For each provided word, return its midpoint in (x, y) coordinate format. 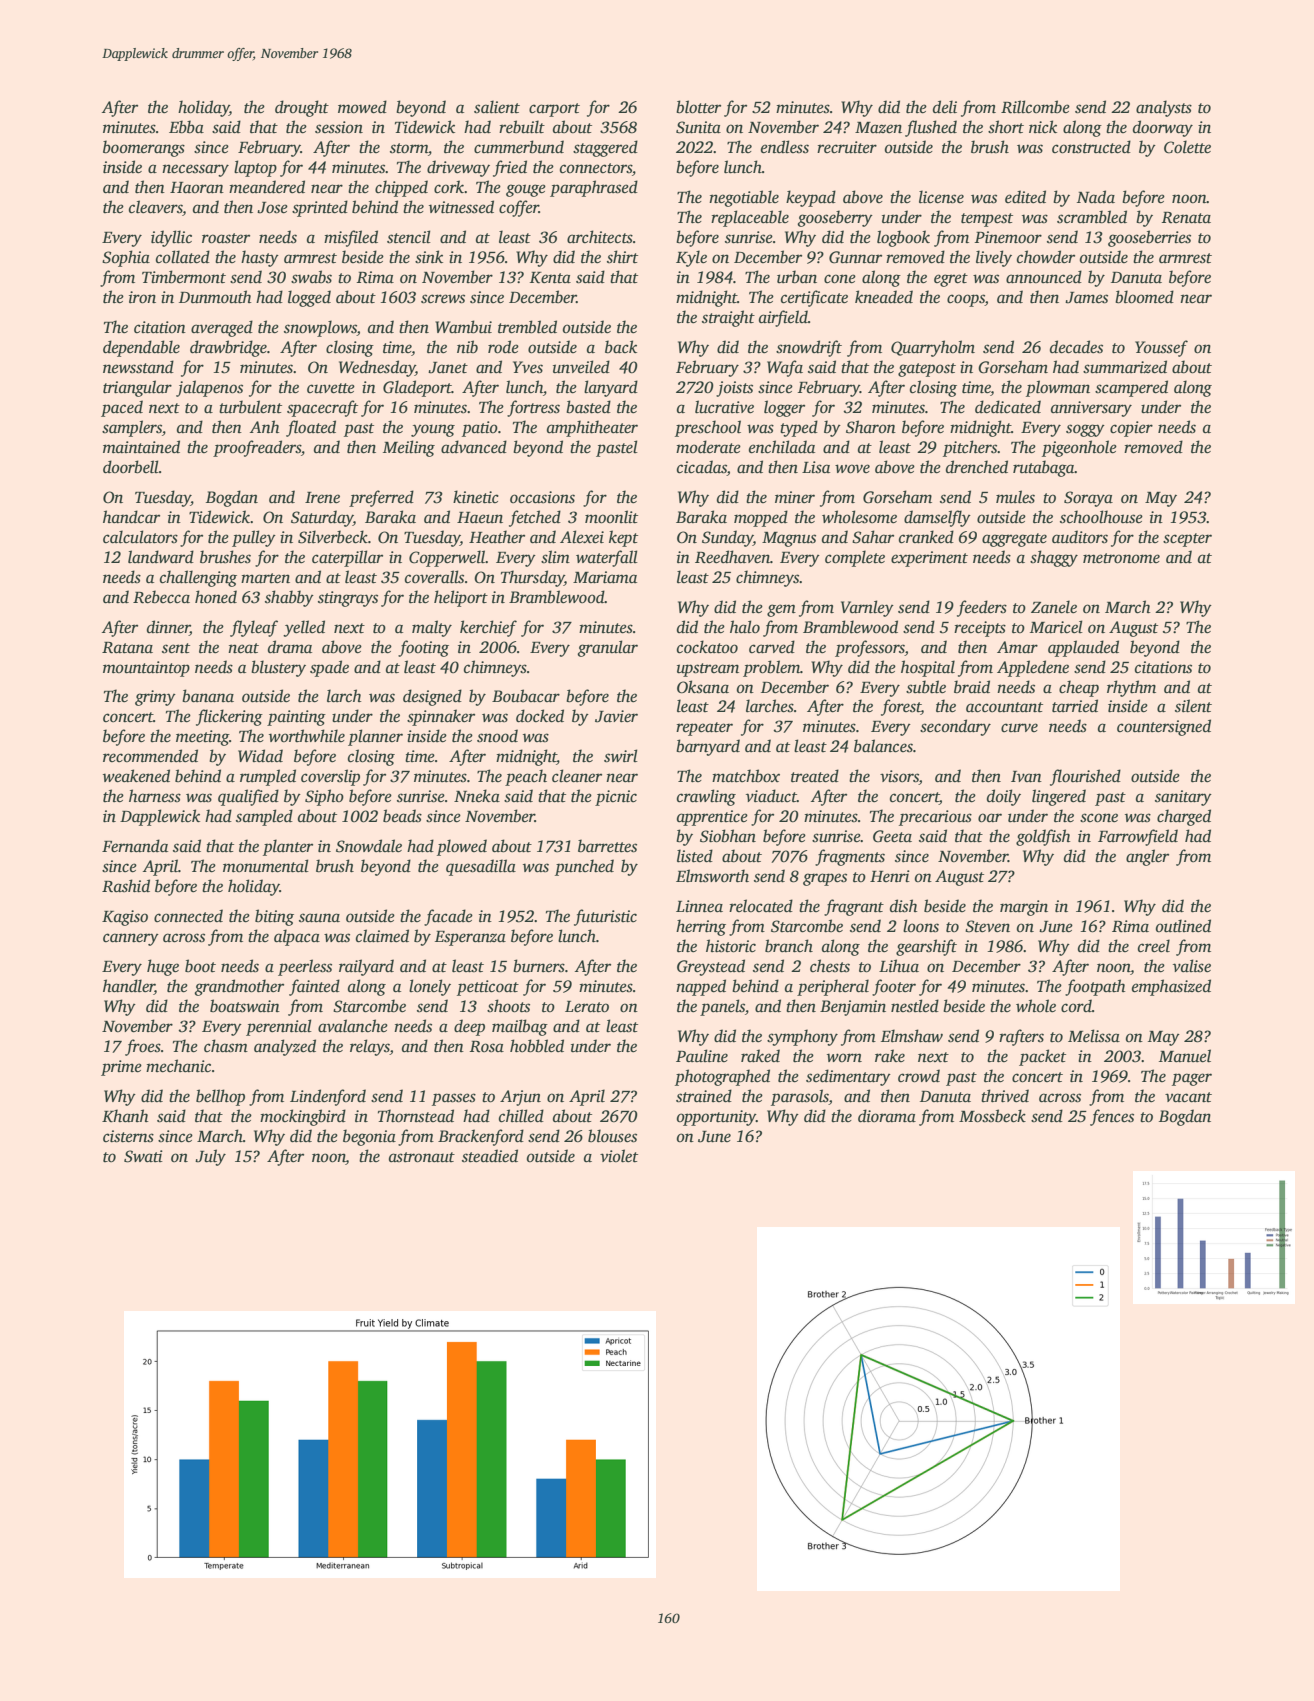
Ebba (186, 127)
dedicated (1008, 407)
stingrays (348, 599)
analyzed (285, 1047)
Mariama (605, 577)
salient (497, 107)
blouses (612, 1136)
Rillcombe (1035, 107)
